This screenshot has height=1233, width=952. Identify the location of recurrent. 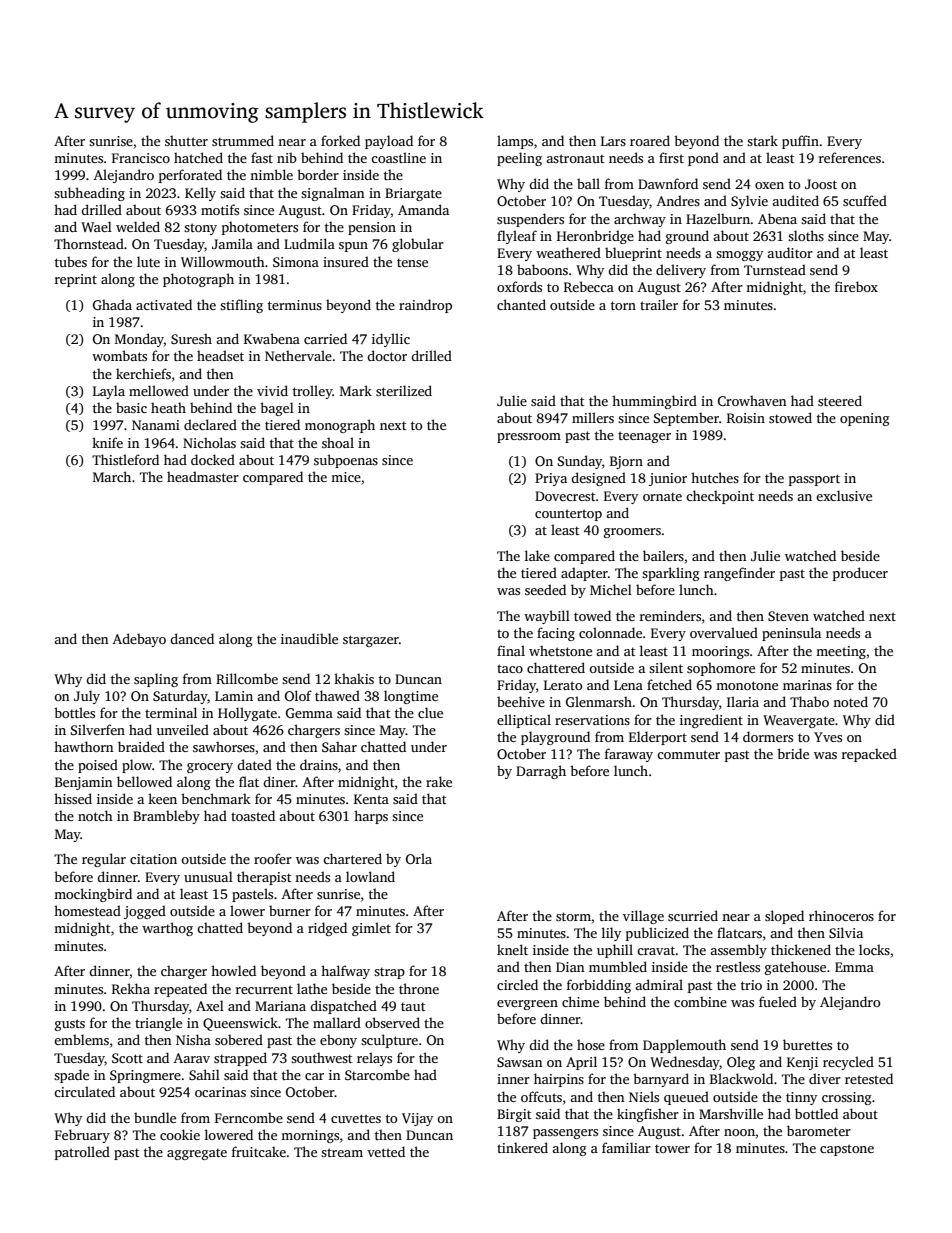
(264, 989).
